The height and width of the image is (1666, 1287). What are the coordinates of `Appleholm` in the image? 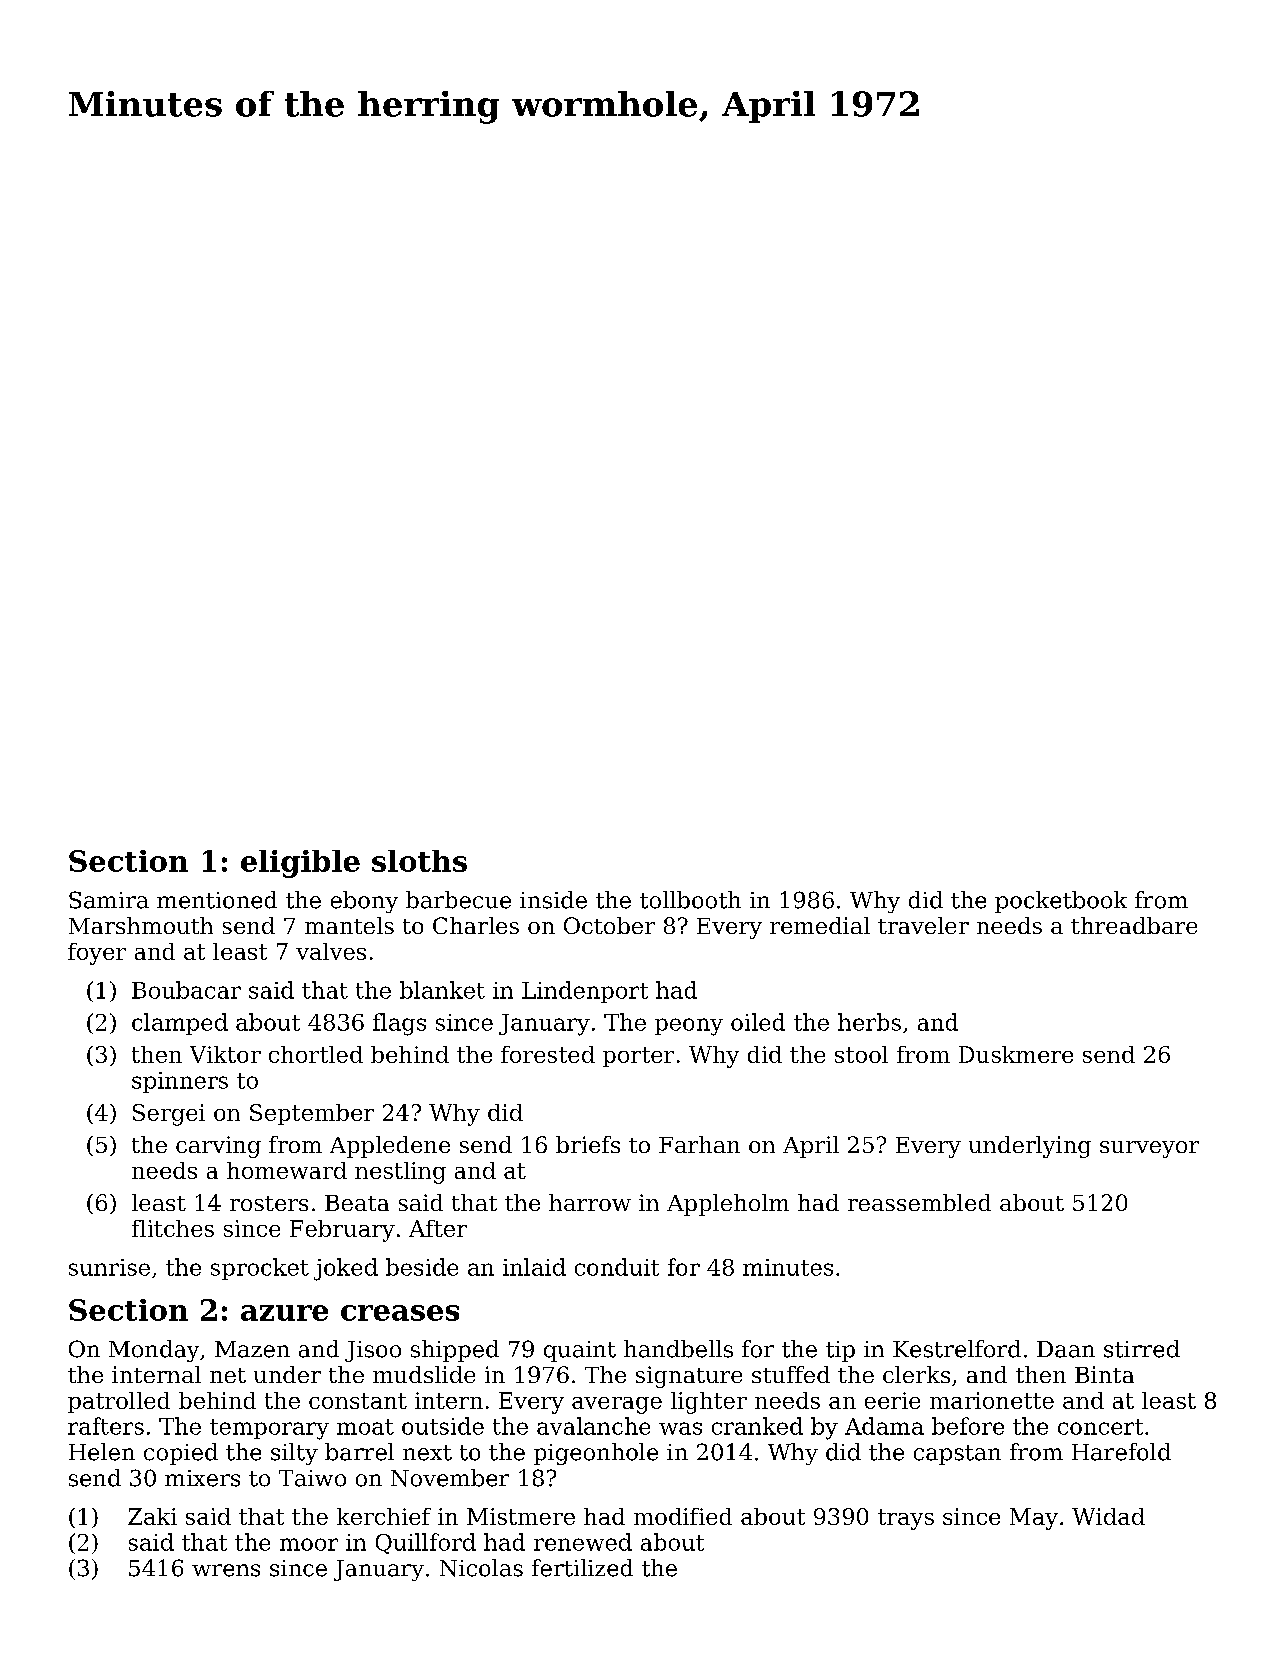 It's located at (728, 1205).
